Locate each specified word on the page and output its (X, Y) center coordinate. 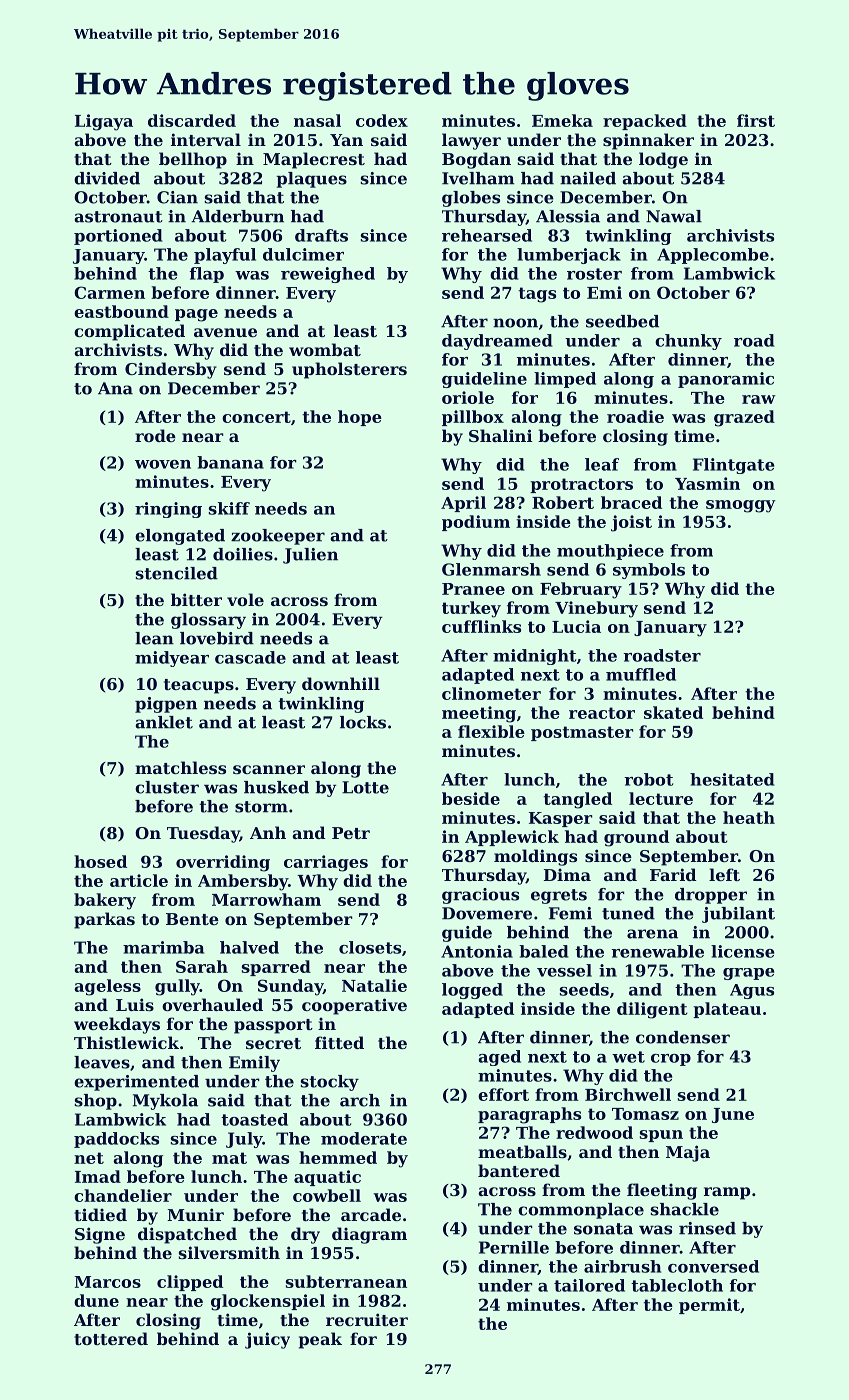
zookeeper (278, 537)
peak (320, 1340)
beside (471, 798)
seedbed (622, 321)
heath (749, 817)
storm (261, 807)
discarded (192, 120)
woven (163, 464)
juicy (267, 1340)
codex (382, 120)
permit (709, 1306)
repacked (645, 122)
